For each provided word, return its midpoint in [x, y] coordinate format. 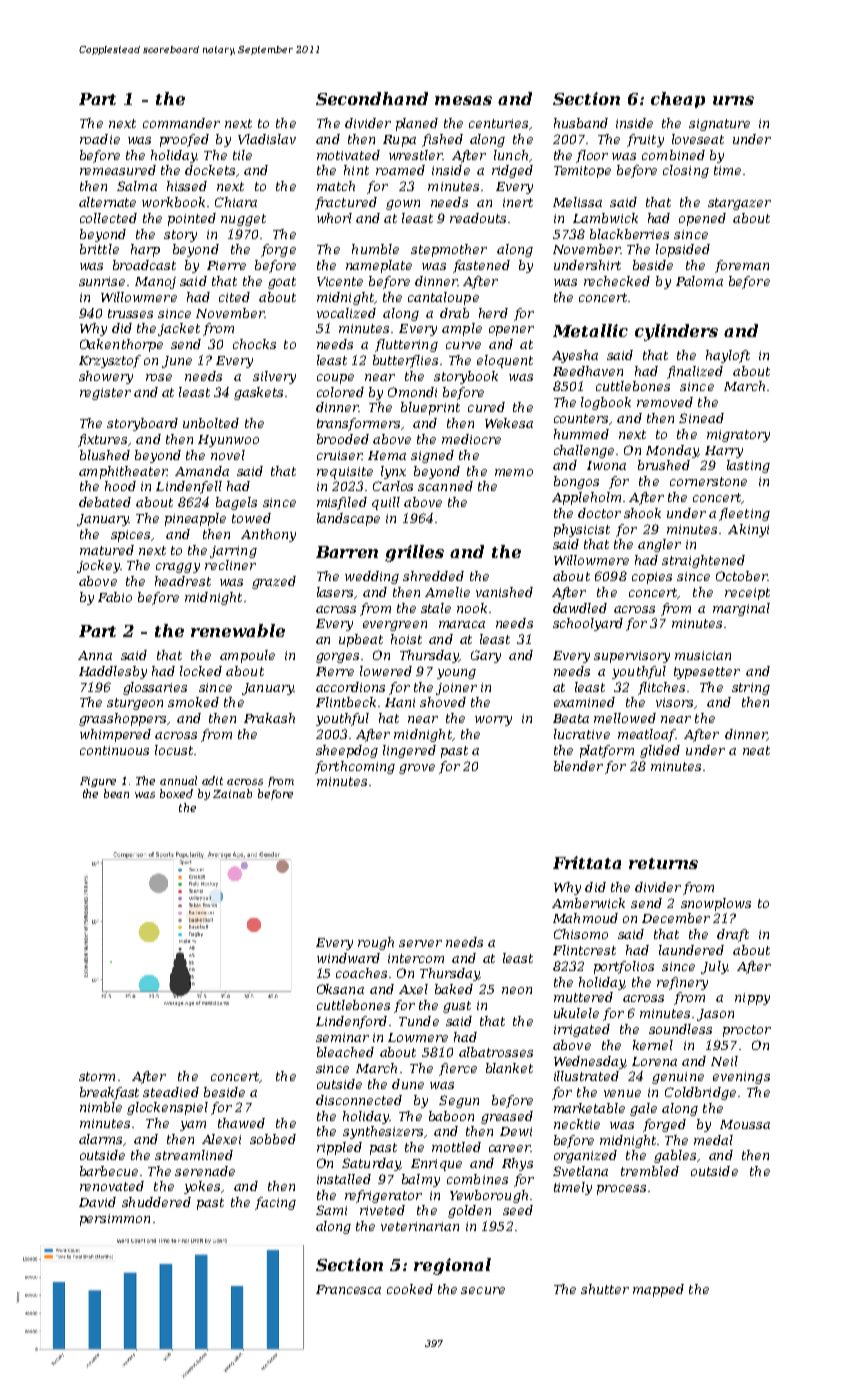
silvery [274, 377]
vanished [504, 592]
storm [97, 1076]
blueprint [430, 408]
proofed [184, 140]
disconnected [359, 1100]
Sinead [701, 418]
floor [592, 156]
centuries [498, 123]
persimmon [115, 1220]
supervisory [632, 657]
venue [622, 1093]
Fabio [115, 597]
